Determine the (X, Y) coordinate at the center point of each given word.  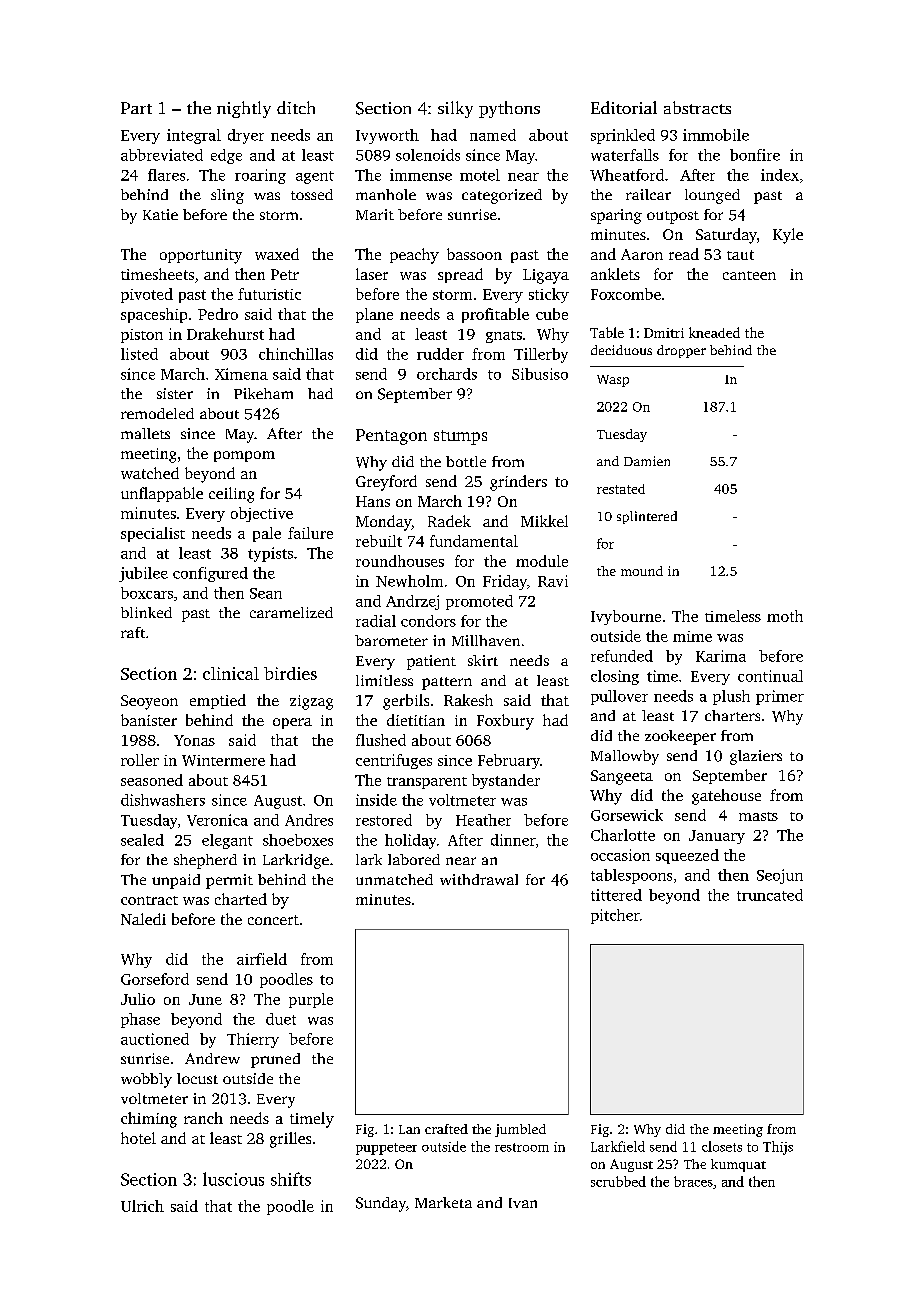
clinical (231, 673)
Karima (721, 656)
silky (455, 109)
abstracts (697, 107)
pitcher (615, 916)
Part (136, 108)
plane (374, 315)
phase (140, 1020)
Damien (647, 461)
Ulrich (142, 1206)
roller (140, 760)
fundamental (474, 541)
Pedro (218, 314)
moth (785, 616)
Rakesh (468, 700)
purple (311, 1000)
